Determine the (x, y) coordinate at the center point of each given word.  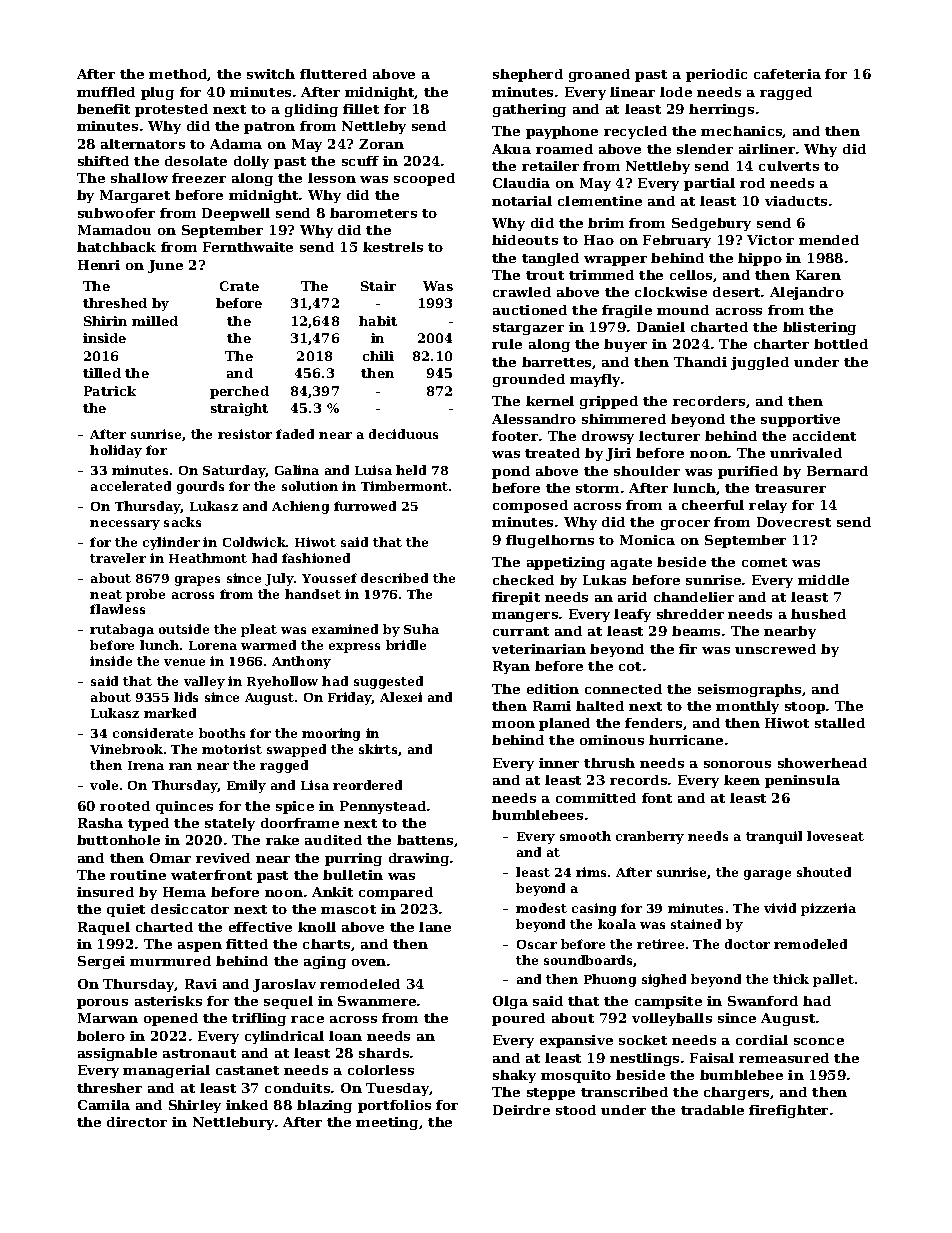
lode (676, 92)
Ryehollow (282, 682)
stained (696, 924)
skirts (378, 749)
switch (271, 74)
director (137, 1122)
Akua (511, 149)
